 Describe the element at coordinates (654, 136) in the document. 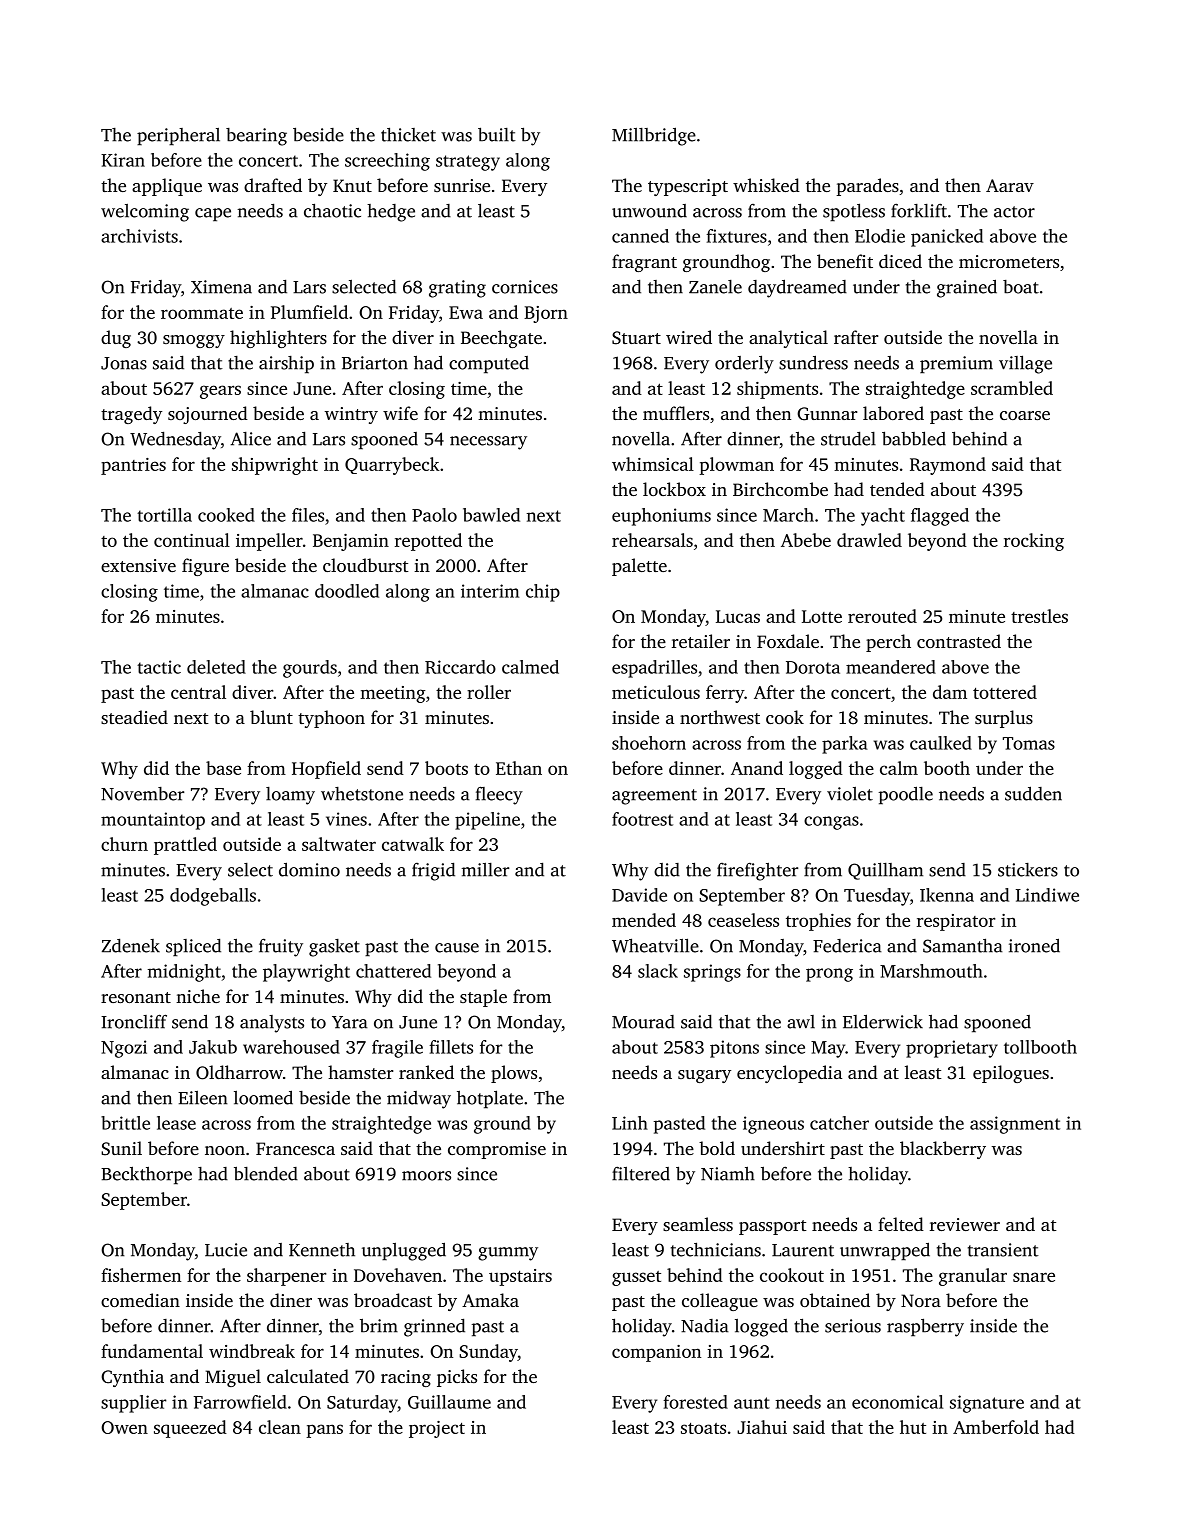

I see `Millbridge` at that location.
